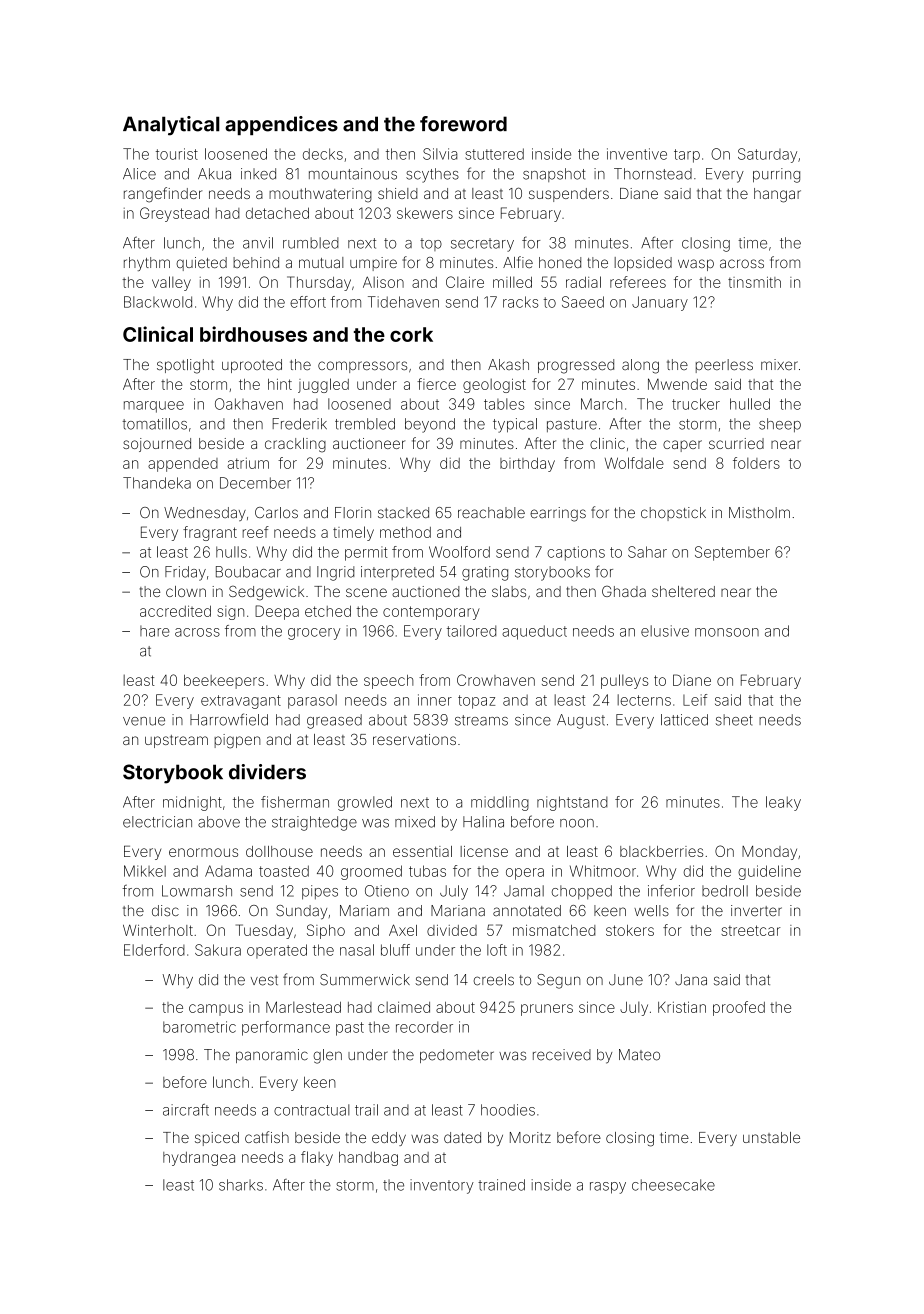 This screenshot has width=924, height=1314. Describe the element at coordinates (637, 154) in the screenshot. I see `inventive` at that location.
